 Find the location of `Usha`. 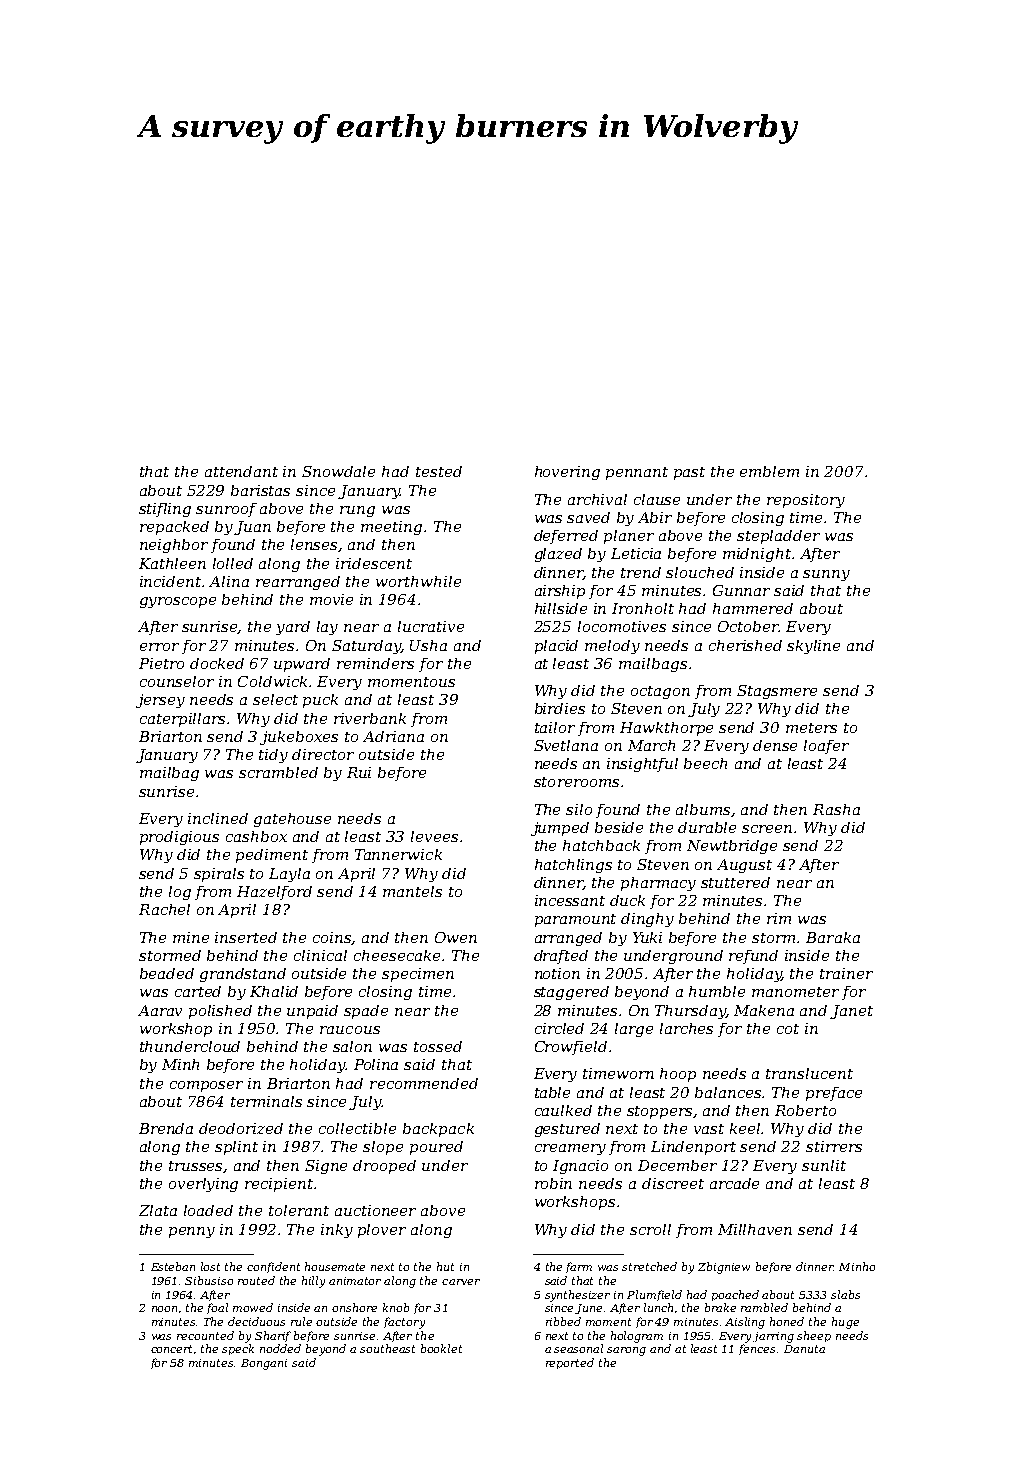

Usha is located at coordinates (428, 645).
